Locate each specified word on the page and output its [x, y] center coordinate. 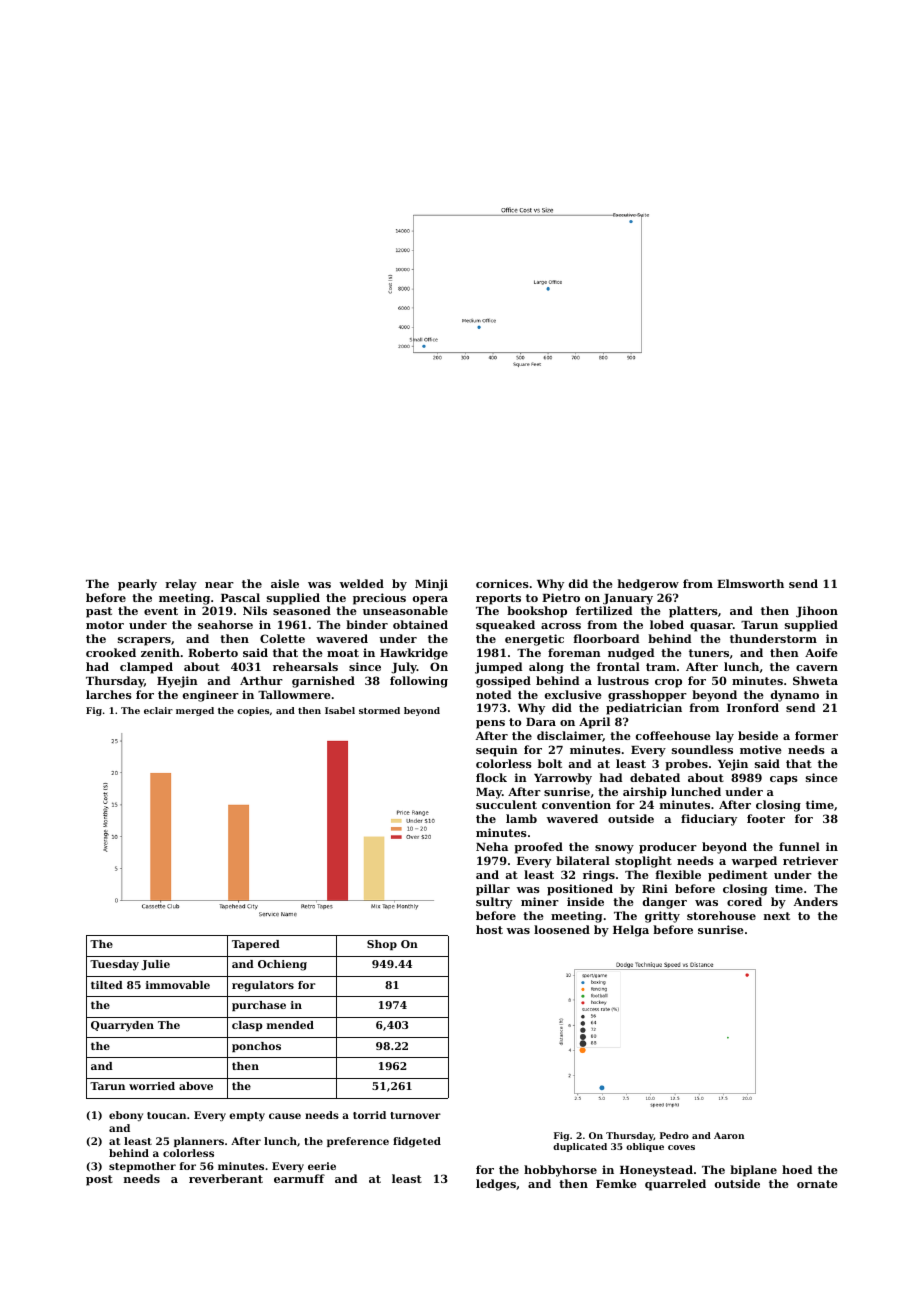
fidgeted [417, 1142]
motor [105, 625]
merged [195, 711]
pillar [493, 890]
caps [784, 780]
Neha [492, 846]
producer [668, 848]
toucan [166, 1115]
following [419, 682]
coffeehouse [673, 735]
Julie [155, 965]
